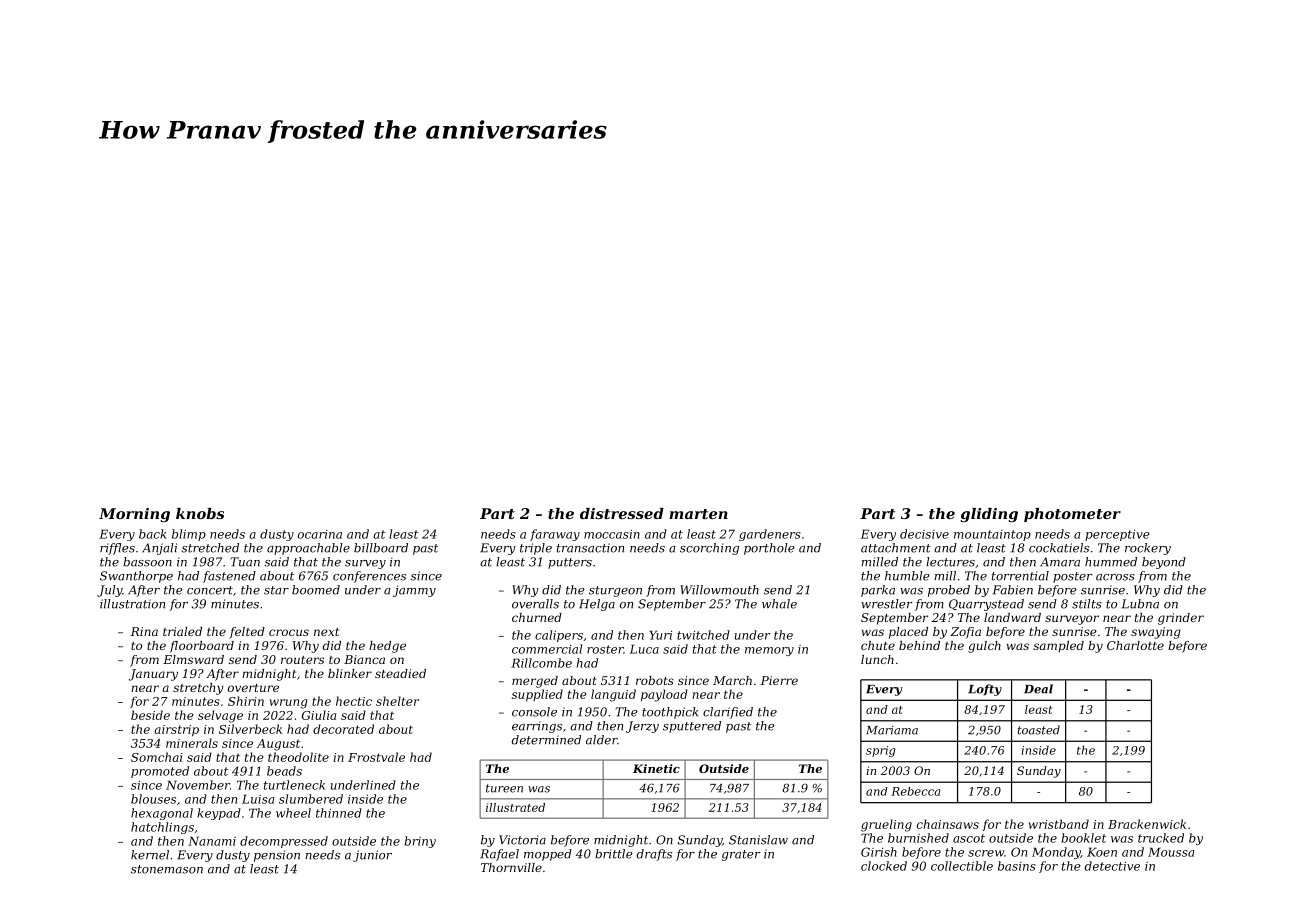 Image resolution: width=1308 pixels, height=924 pixels. What do you see at coordinates (1148, 549) in the image?
I see `rockery` at bounding box center [1148, 549].
